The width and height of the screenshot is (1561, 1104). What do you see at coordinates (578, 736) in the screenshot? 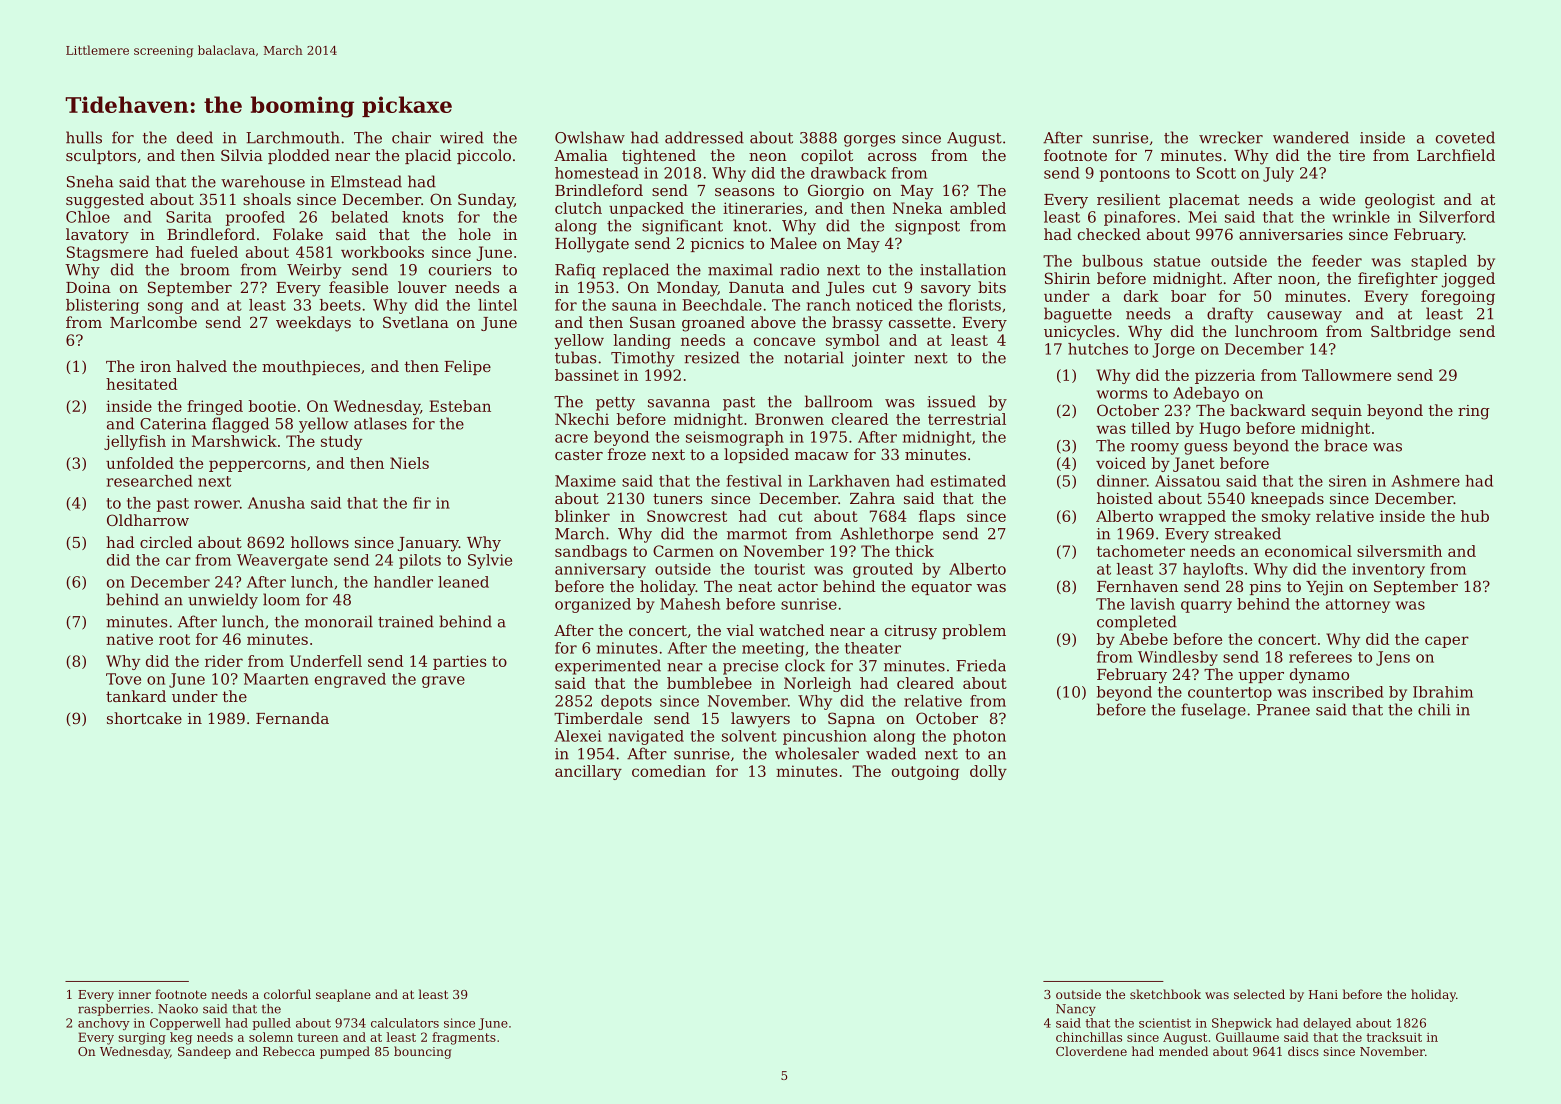
I see `Alexei` at bounding box center [578, 736].
